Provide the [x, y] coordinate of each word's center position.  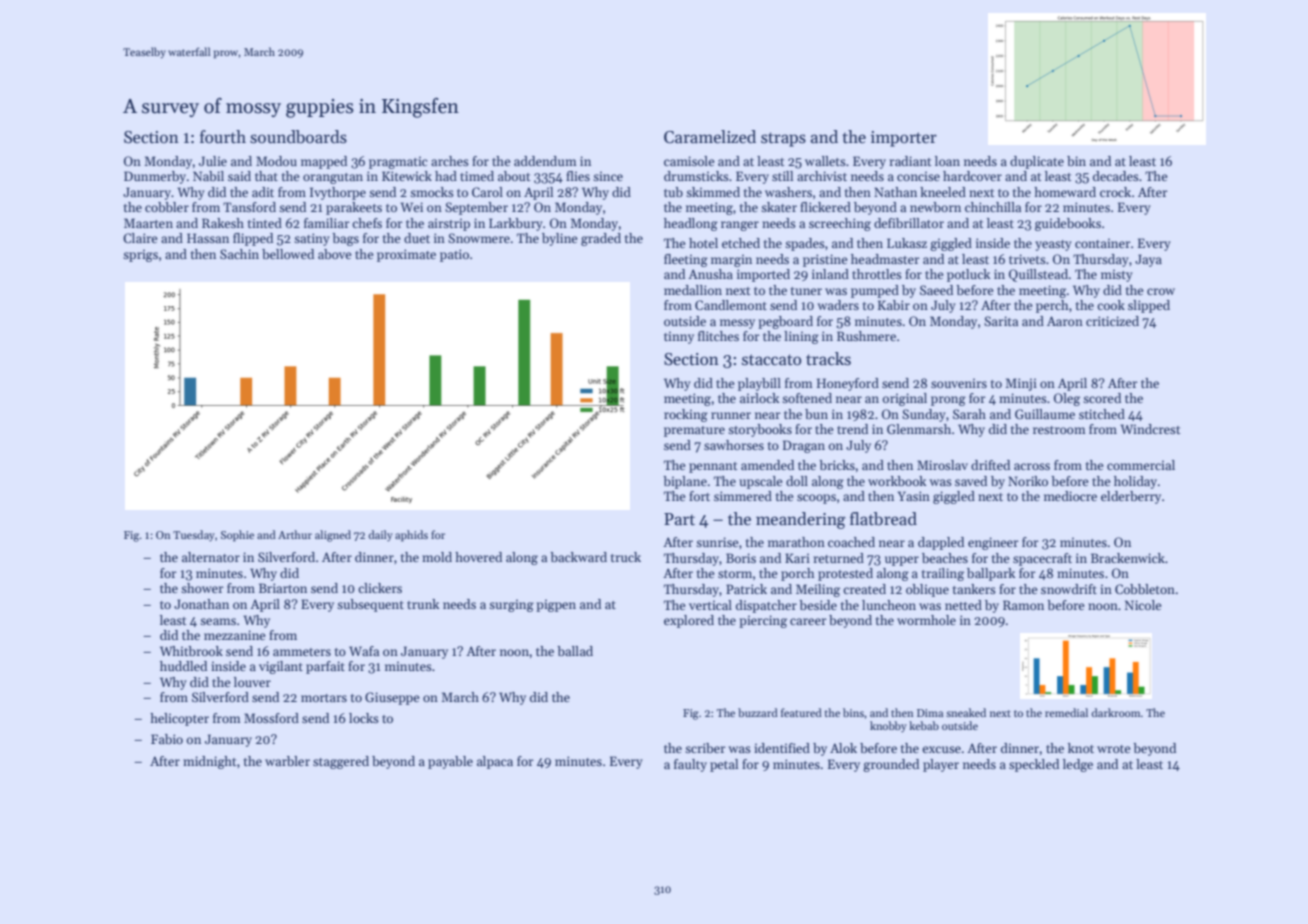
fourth [223, 137]
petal [724, 765]
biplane [685, 482]
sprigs [140, 255]
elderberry [1131, 497]
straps [783, 139]
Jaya [1148, 260]
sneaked [966, 712]
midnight [210, 762]
